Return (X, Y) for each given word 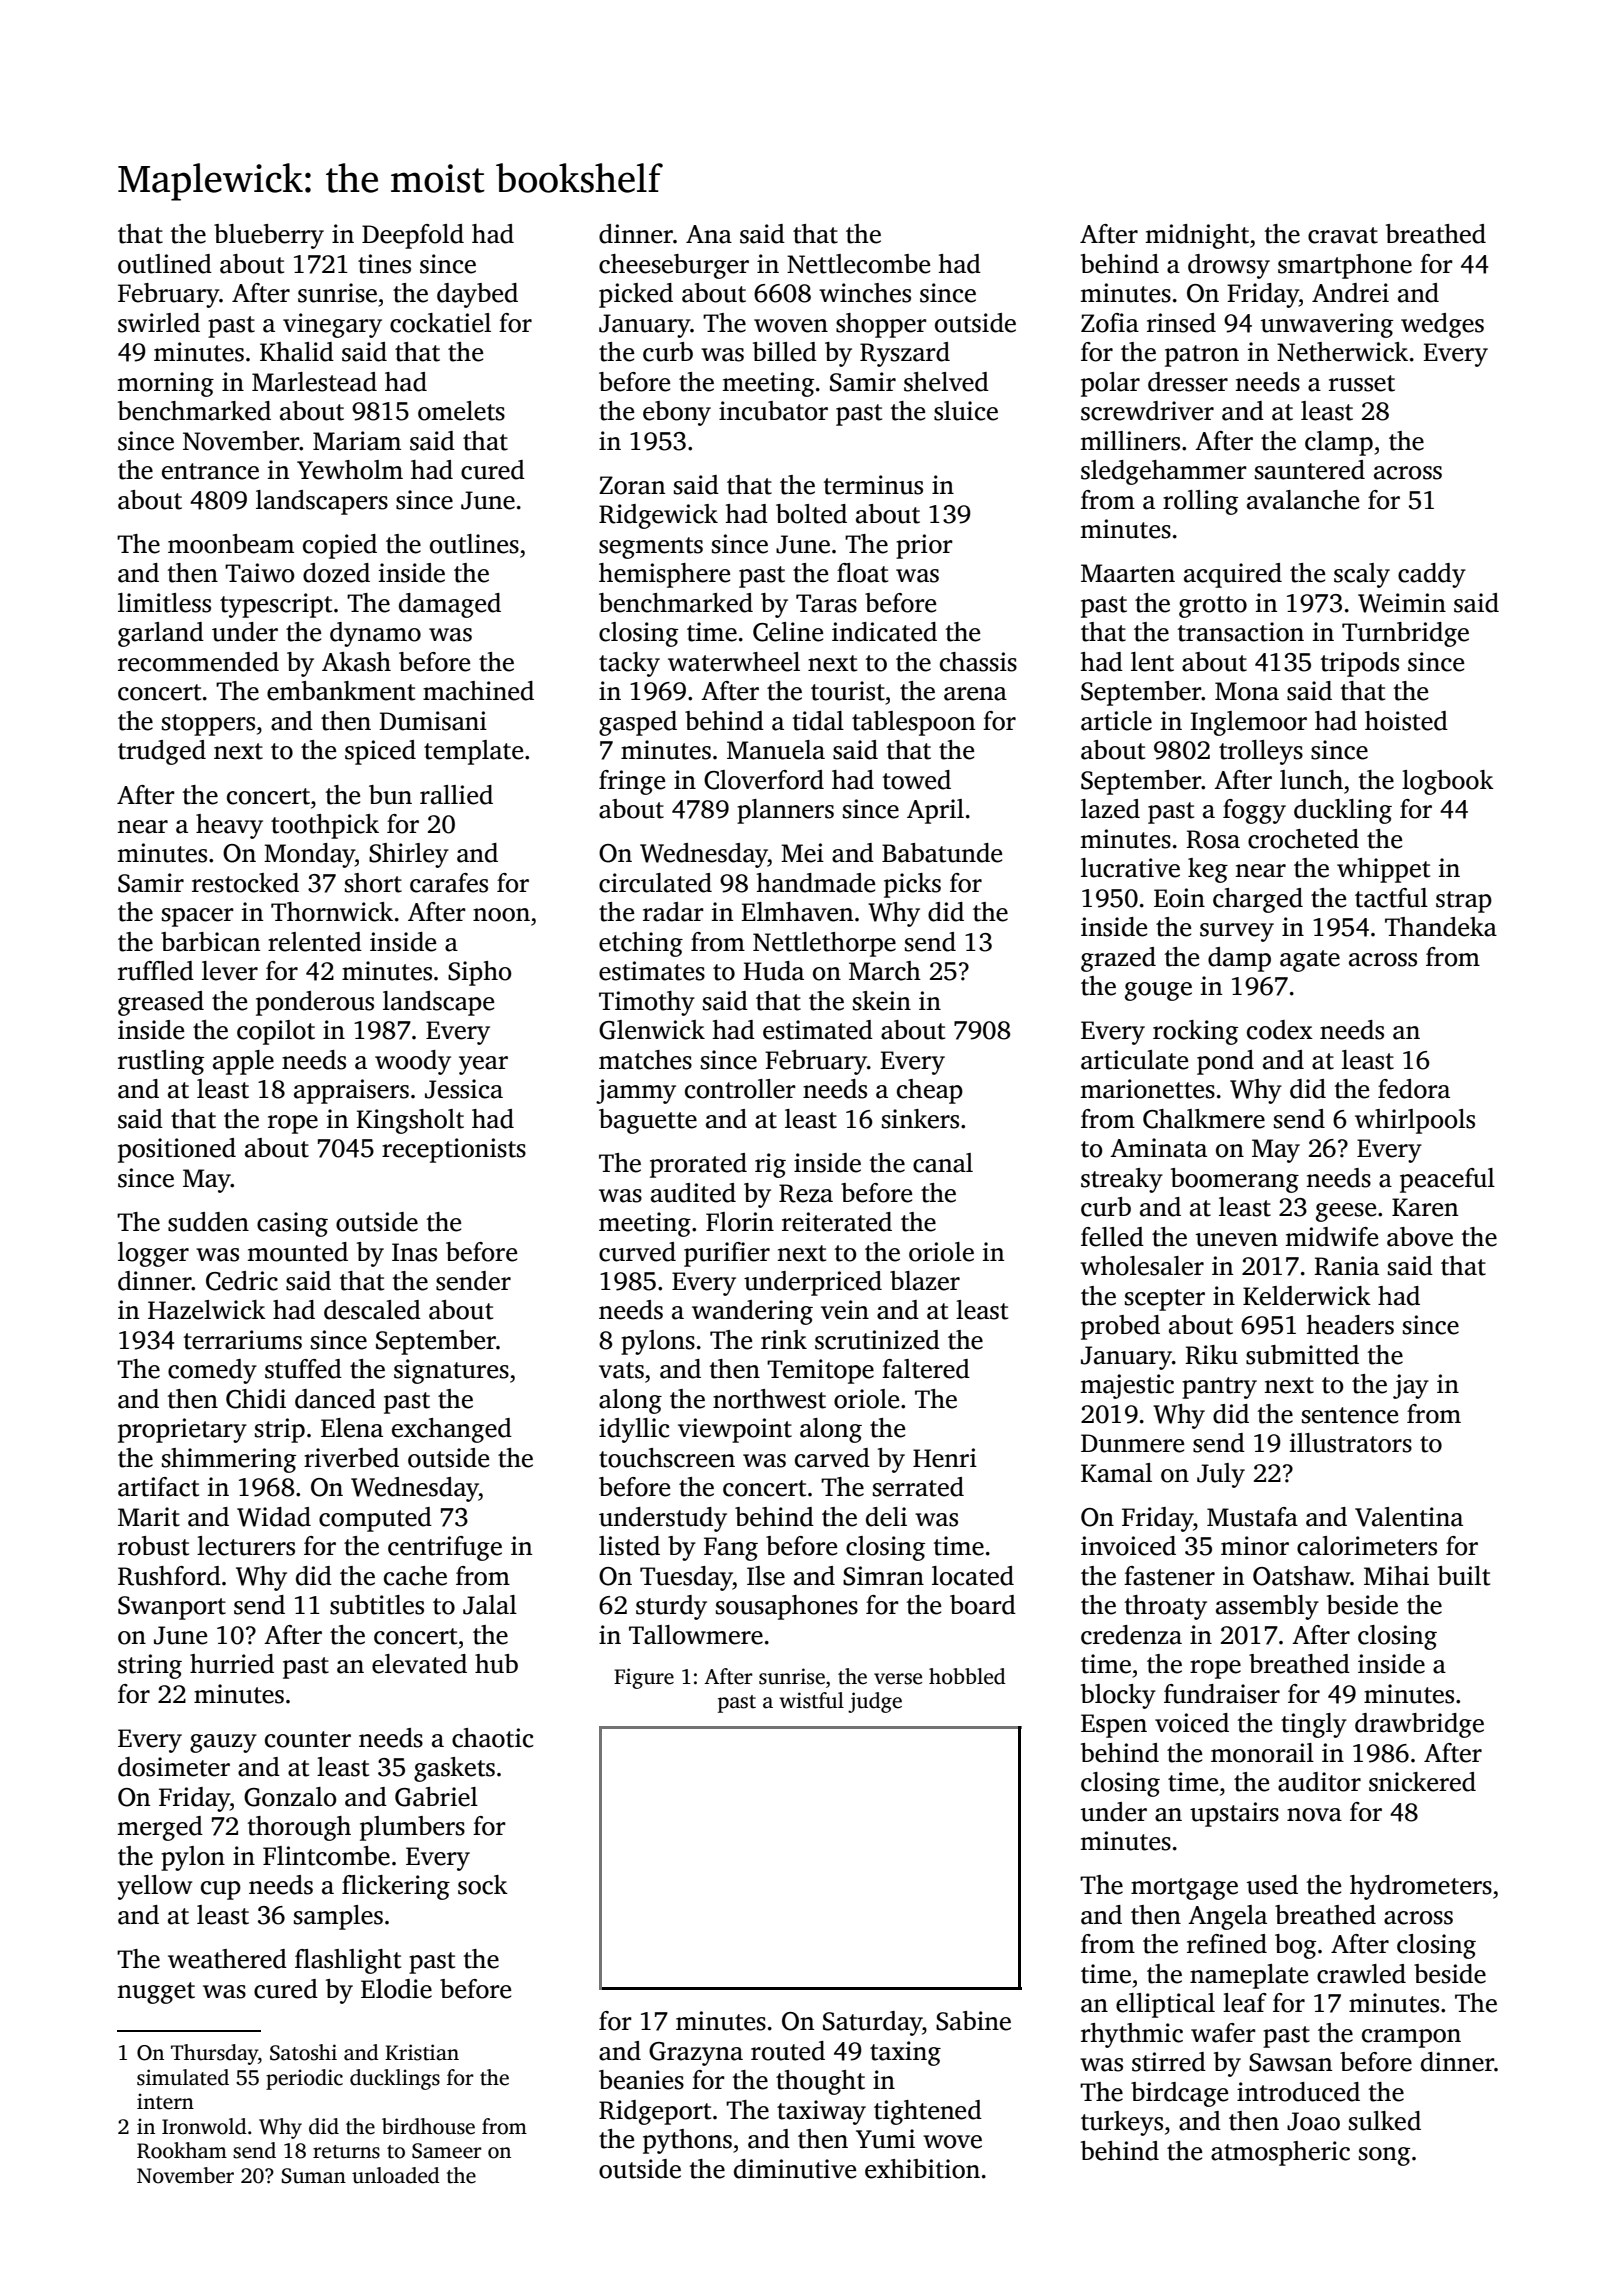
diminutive (795, 2169)
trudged (162, 752)
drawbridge (1419, 1725)
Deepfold (413, 236)
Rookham (182, 2150)
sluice (966, 411)
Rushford (169, 1576)
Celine (788, 632)
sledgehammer (1164, 472)
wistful (811, 1700)
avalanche (1303, 500)
